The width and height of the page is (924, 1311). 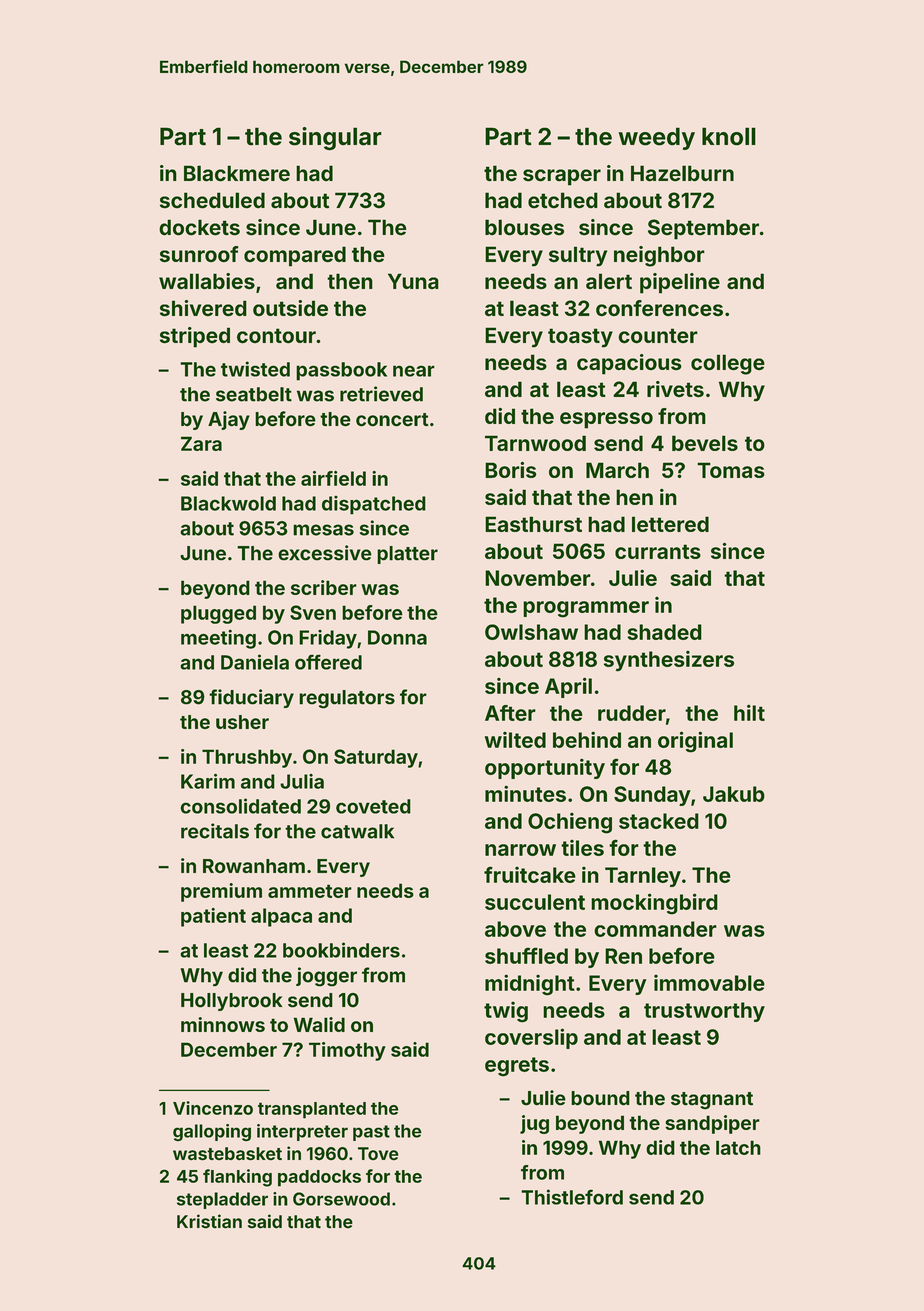 What do you see at coordinates (335, 139) in the page?
I see `singular` at bounding box center [335, 139].
